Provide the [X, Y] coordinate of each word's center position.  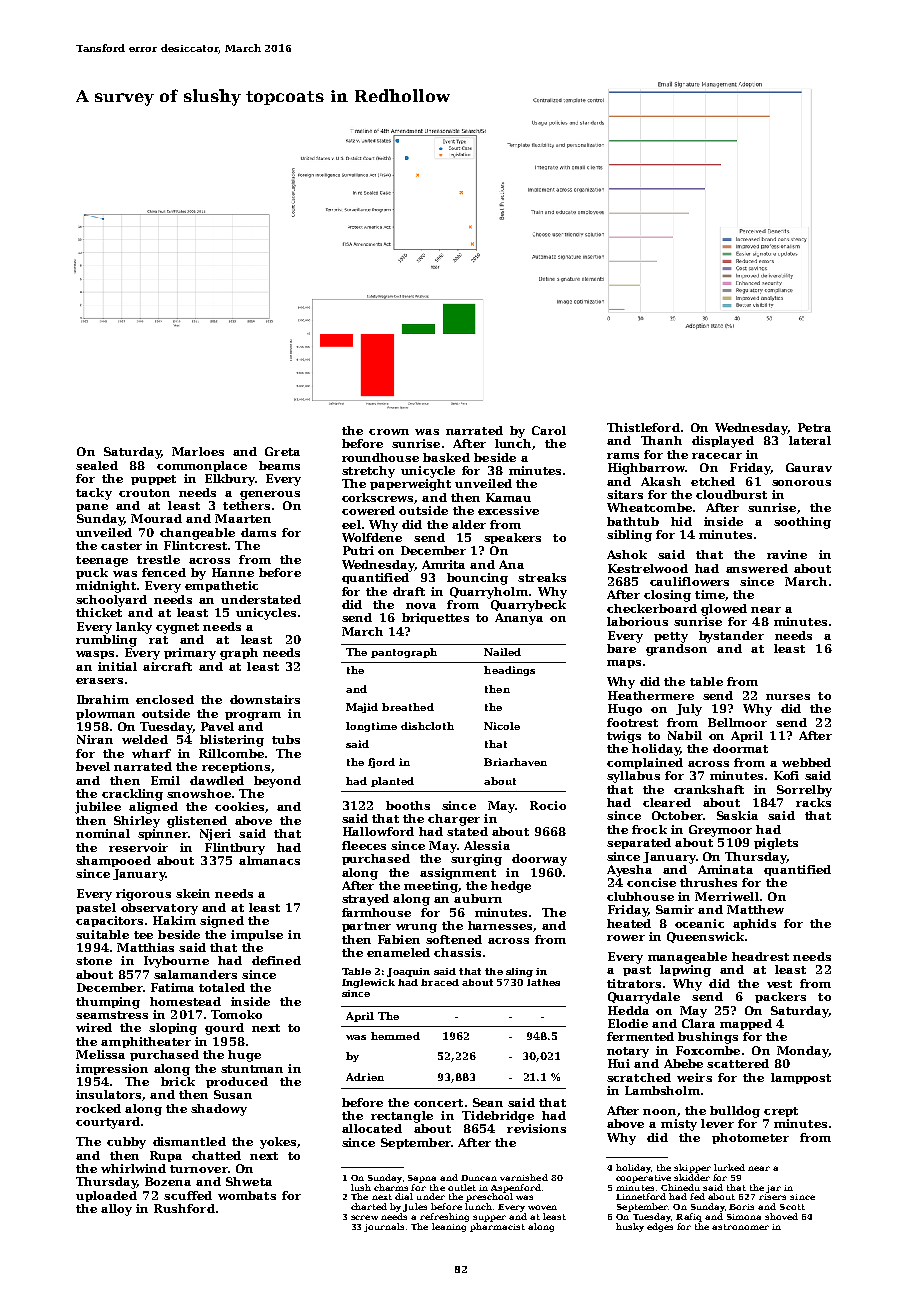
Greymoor [720, 831]
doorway [539, 860]
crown [389, 432]
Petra [814, 427]
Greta [282, 451]
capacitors [109, 921]
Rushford [184, 1208]
